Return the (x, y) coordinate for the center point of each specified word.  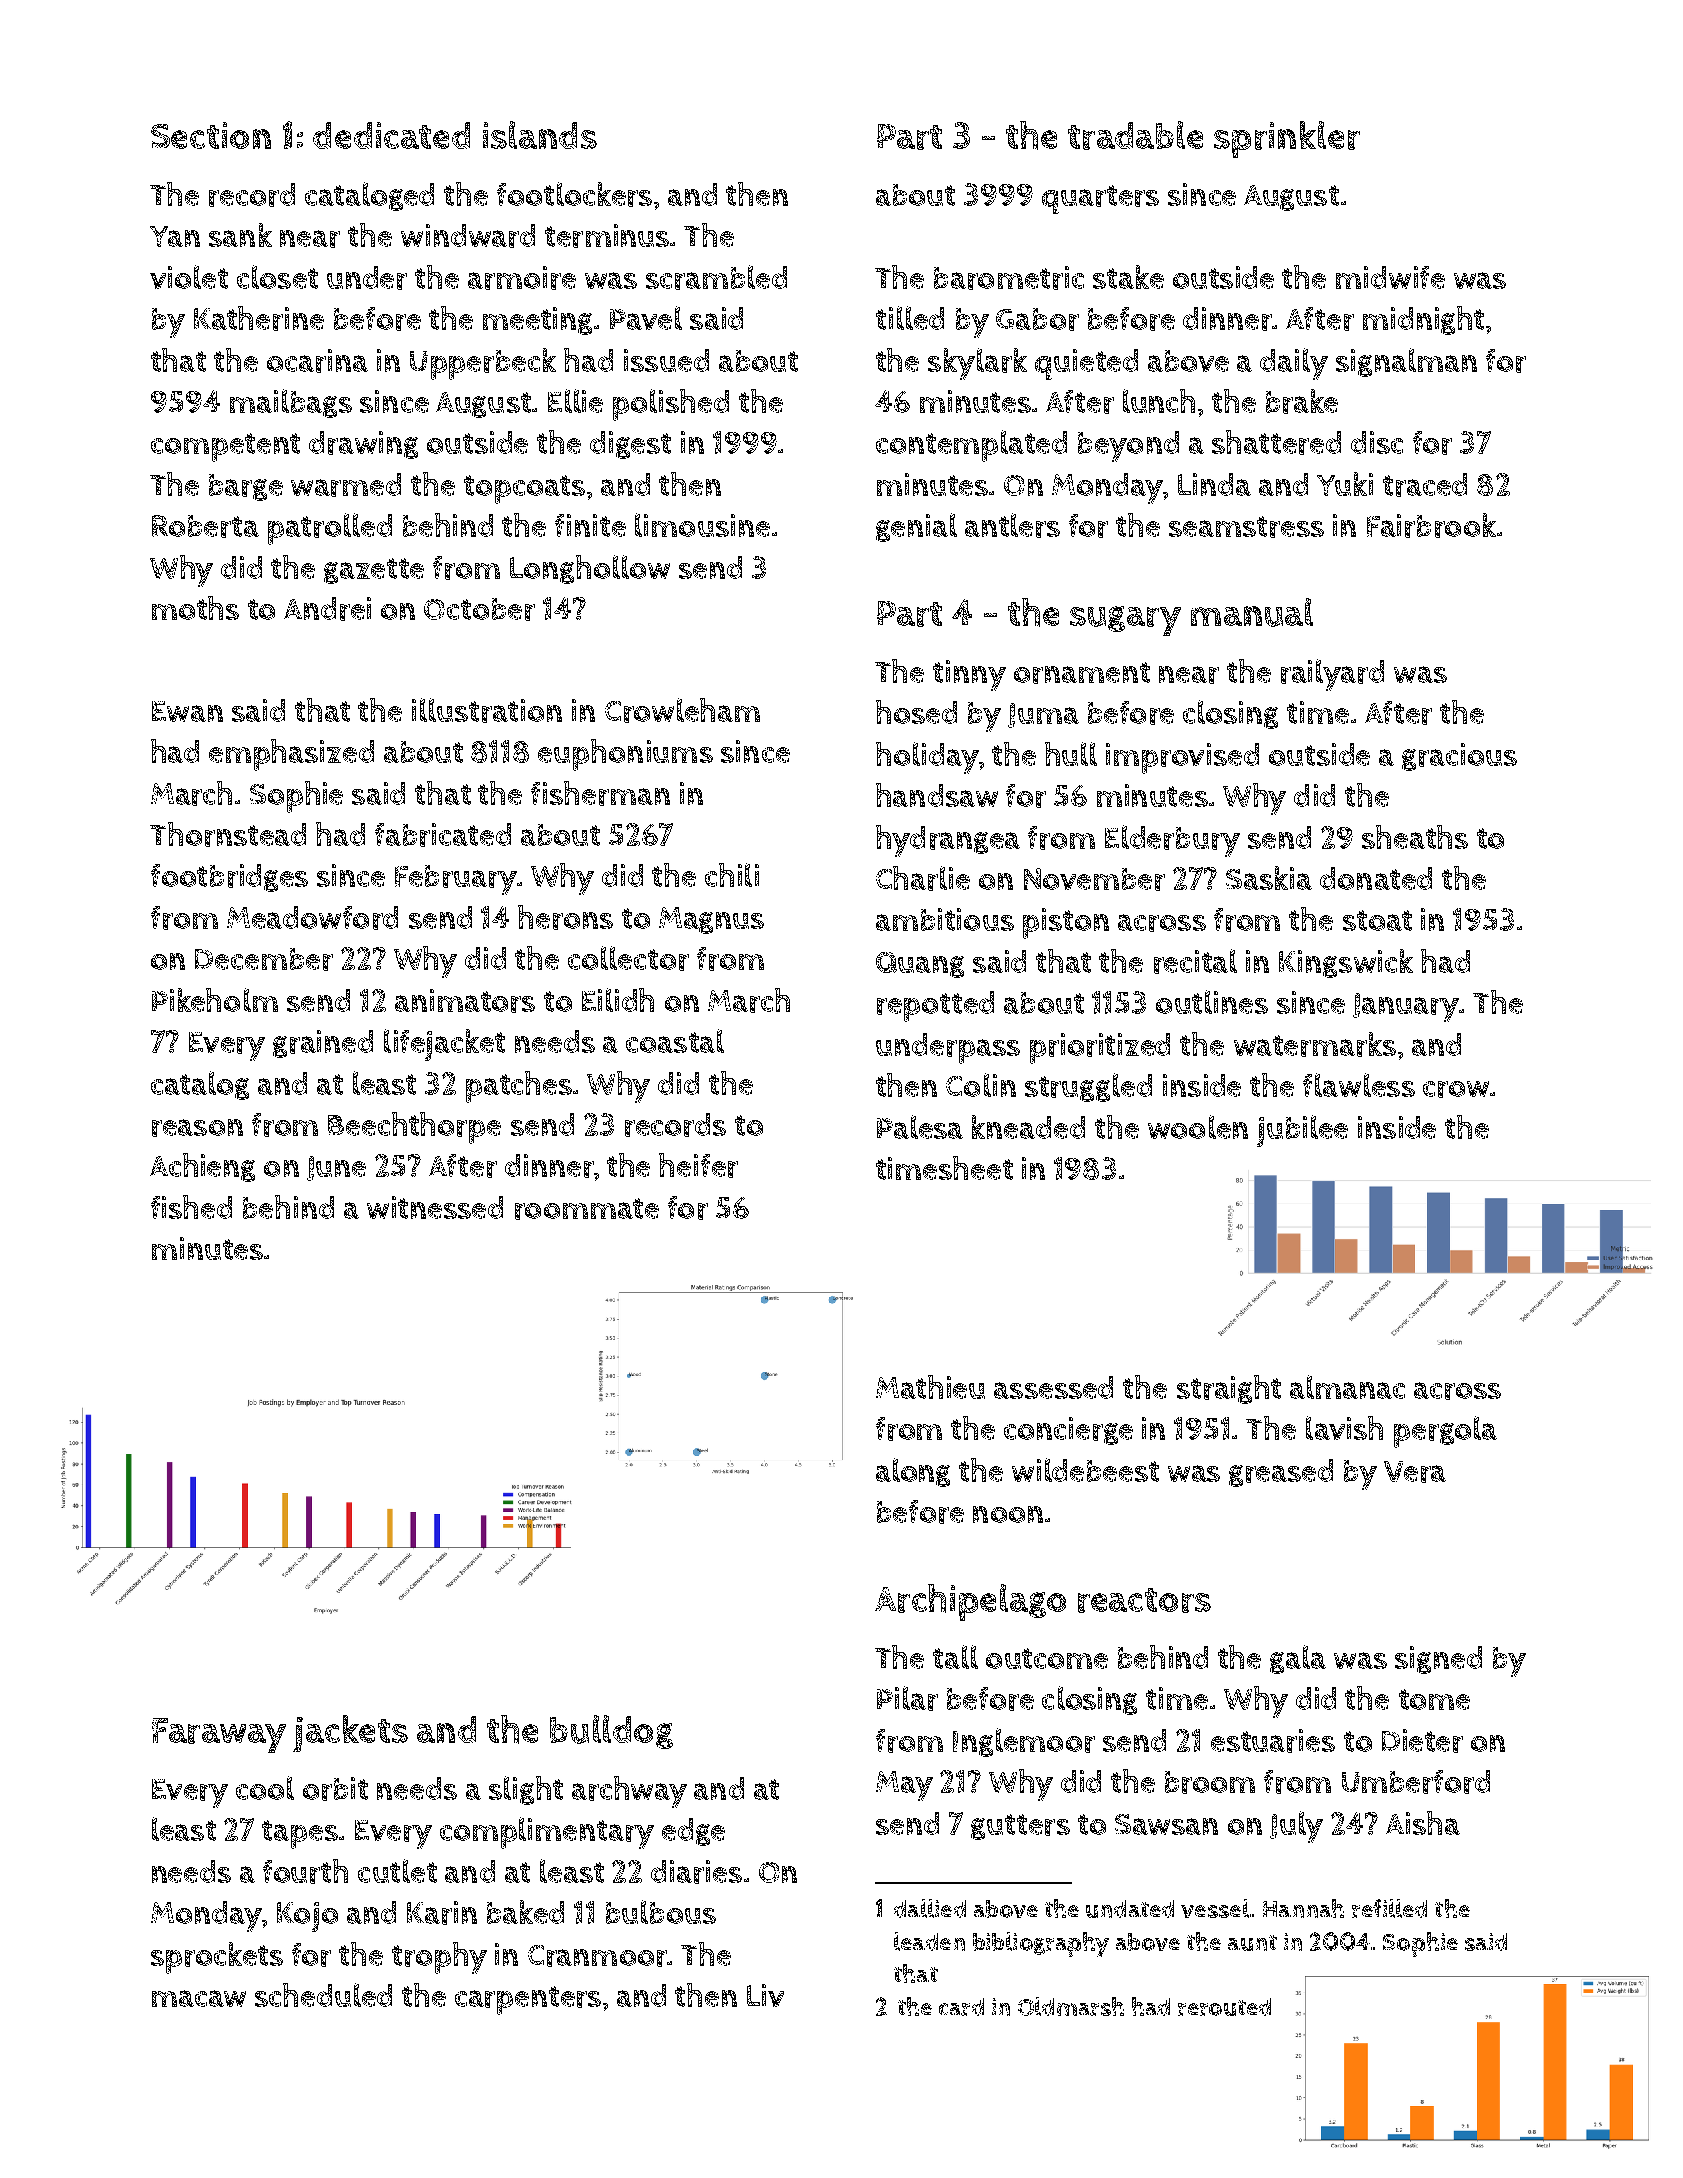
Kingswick (1346, 963)
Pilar (907, 1698)
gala (1298, 1659)
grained (323, 1044)
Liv (765, 1995)
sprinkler (1287, 139)
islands (540, 135)
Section (211, 135)
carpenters (528, 2000)
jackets (350, 1733)
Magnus (711, 920)
